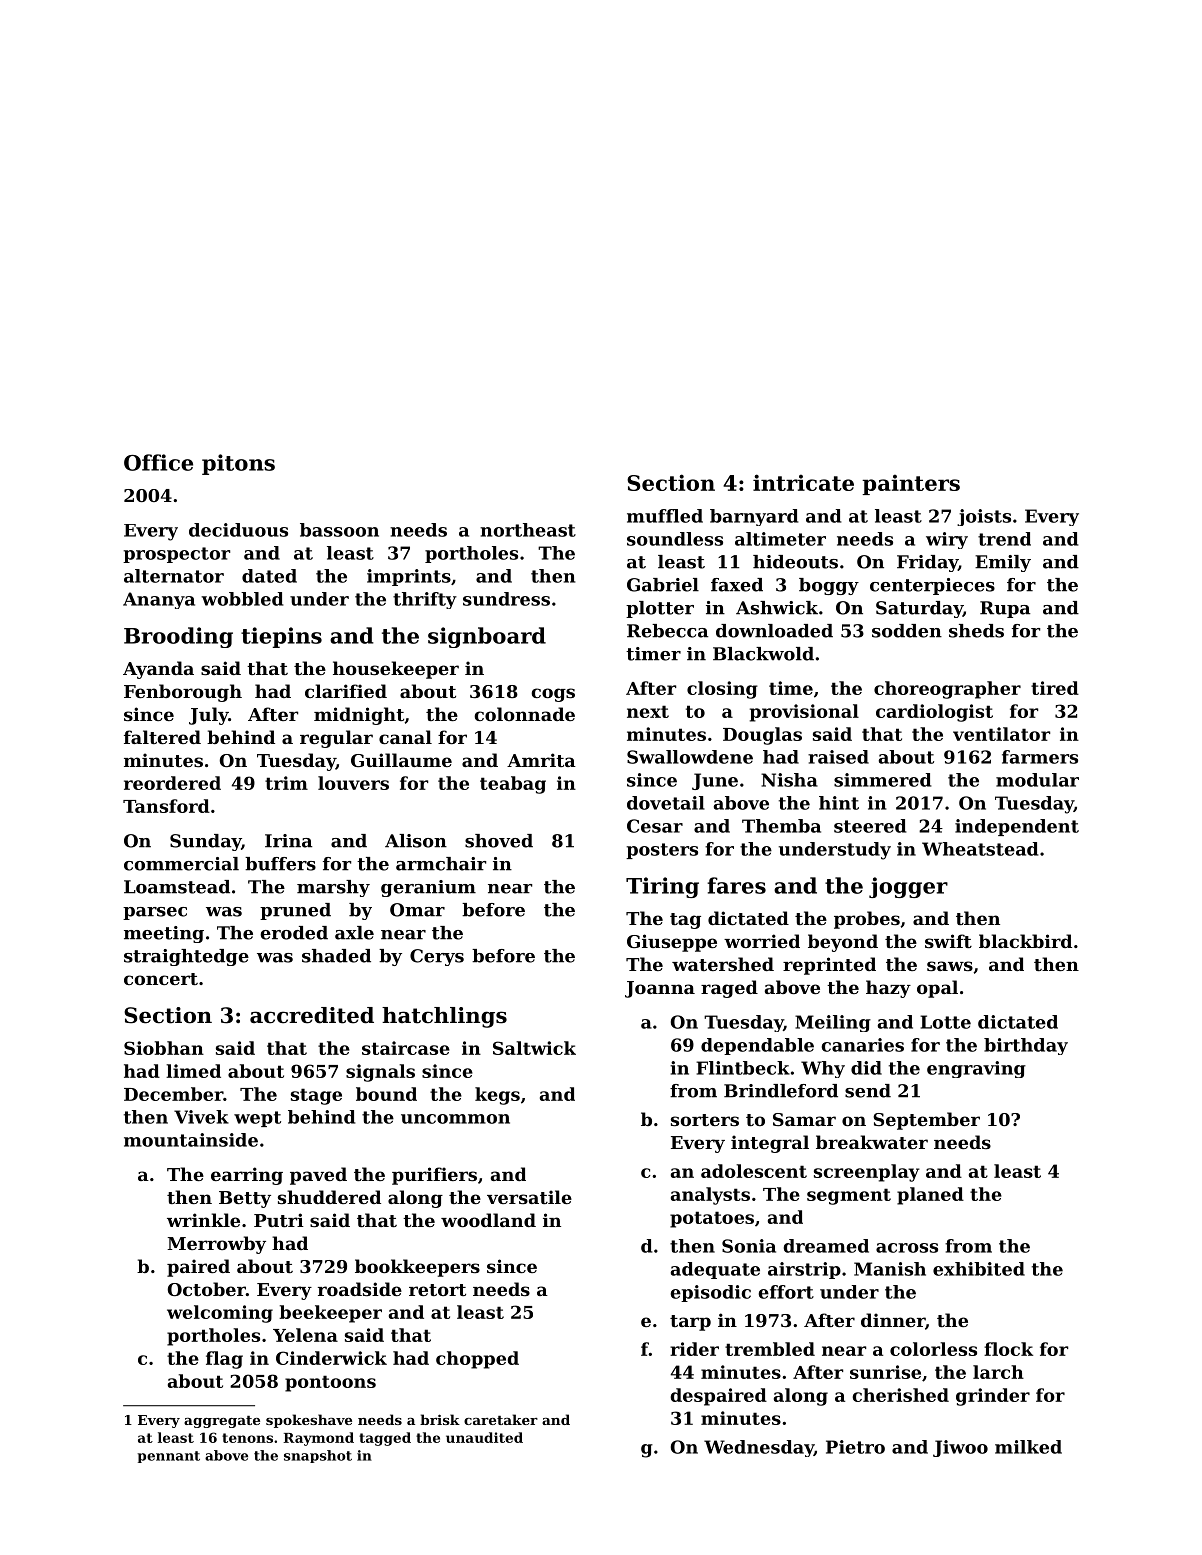 The image size is (1202, 1555). What do you see at coordinates (164, 934) in the image?
I see `meeting` at bounding box center [164, 934].
